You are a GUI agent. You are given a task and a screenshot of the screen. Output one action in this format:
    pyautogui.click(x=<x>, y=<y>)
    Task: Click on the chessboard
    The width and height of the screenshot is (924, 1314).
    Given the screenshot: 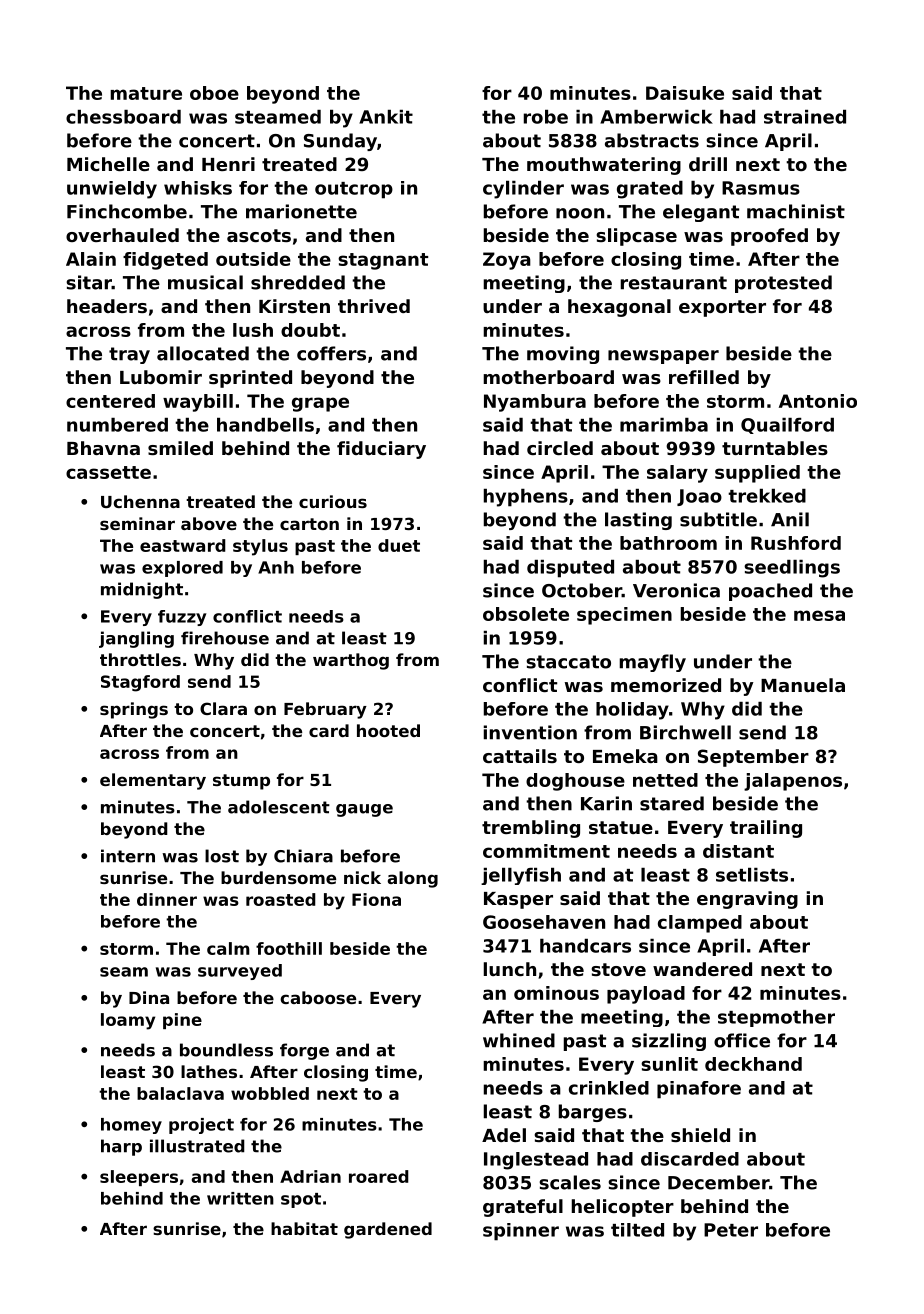 What is the action you would take?
    pyautogui.click(x=123, y=117)
